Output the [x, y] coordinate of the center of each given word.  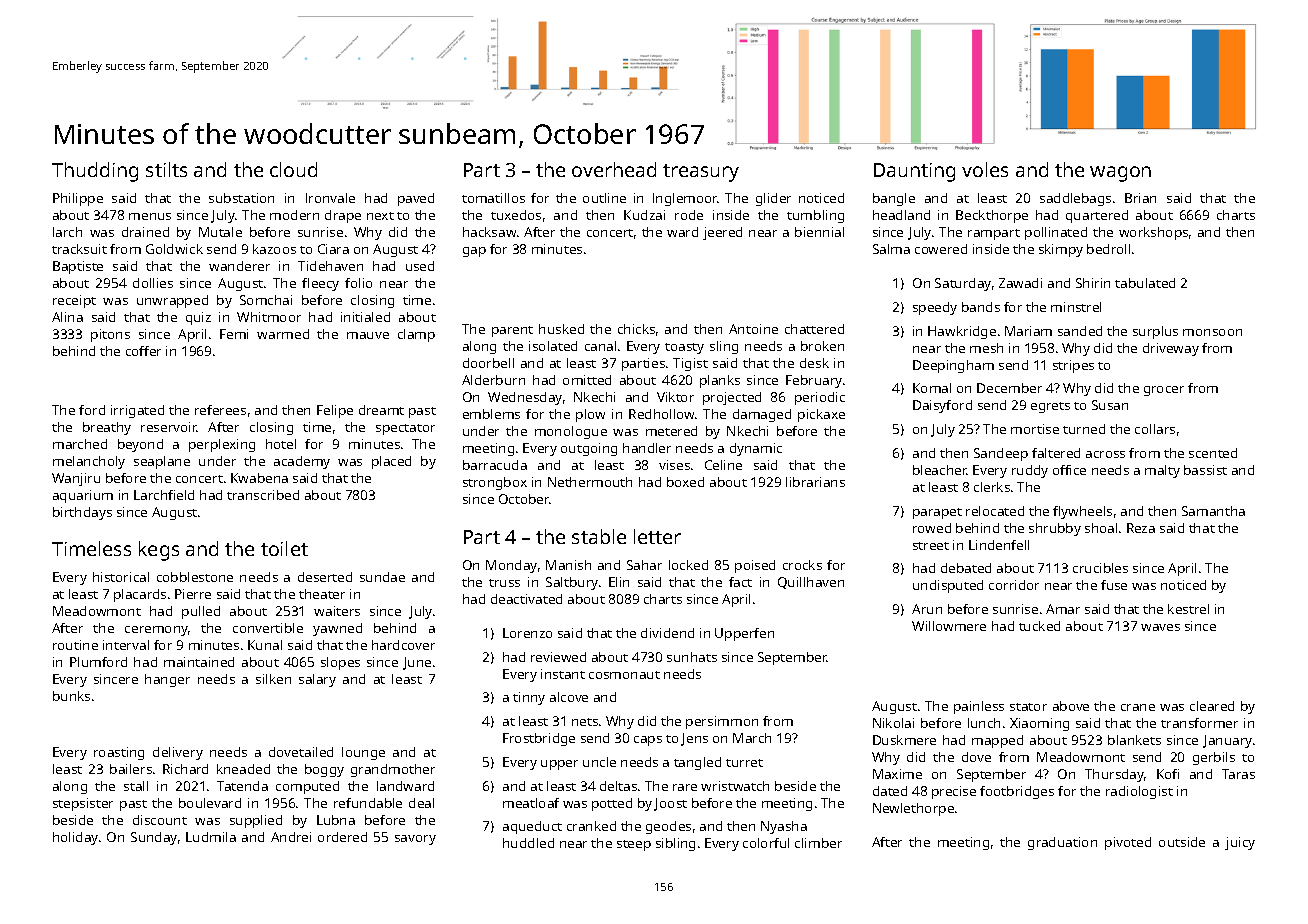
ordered [342, 837]
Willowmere [949, 626]
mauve [368, 335]
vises [674, 465]
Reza [1141, 528]
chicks [636, 329]
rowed [932, 528]
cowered [941, 249]
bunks [71, 696]
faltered [1056, 453]
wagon [1120, 174]
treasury [701, 173]
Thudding [95, 172]
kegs [159, 551]
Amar [1063, 609]
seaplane [162, 462]
